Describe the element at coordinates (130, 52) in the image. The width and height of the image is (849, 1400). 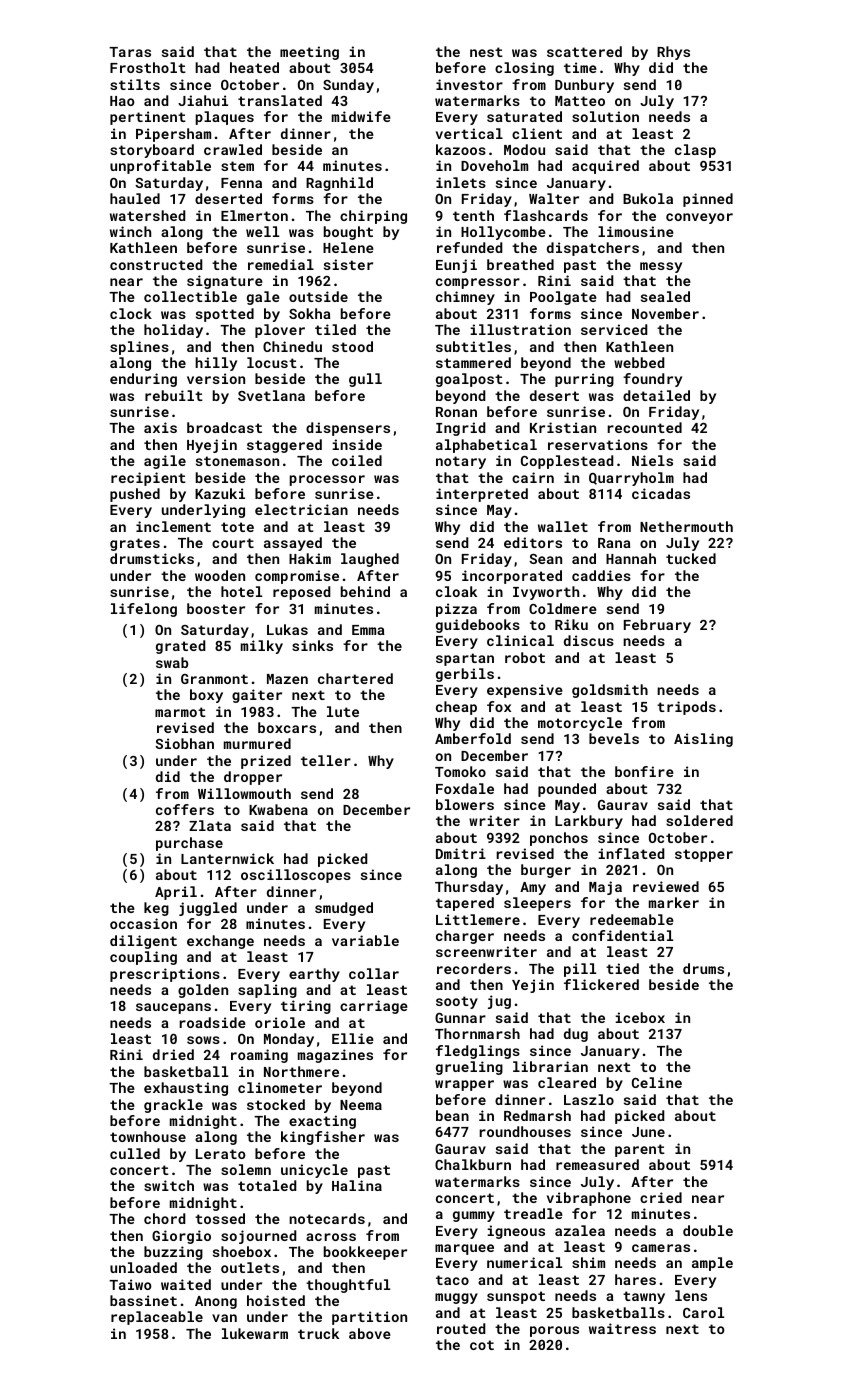
I see `Taras` at that location.
